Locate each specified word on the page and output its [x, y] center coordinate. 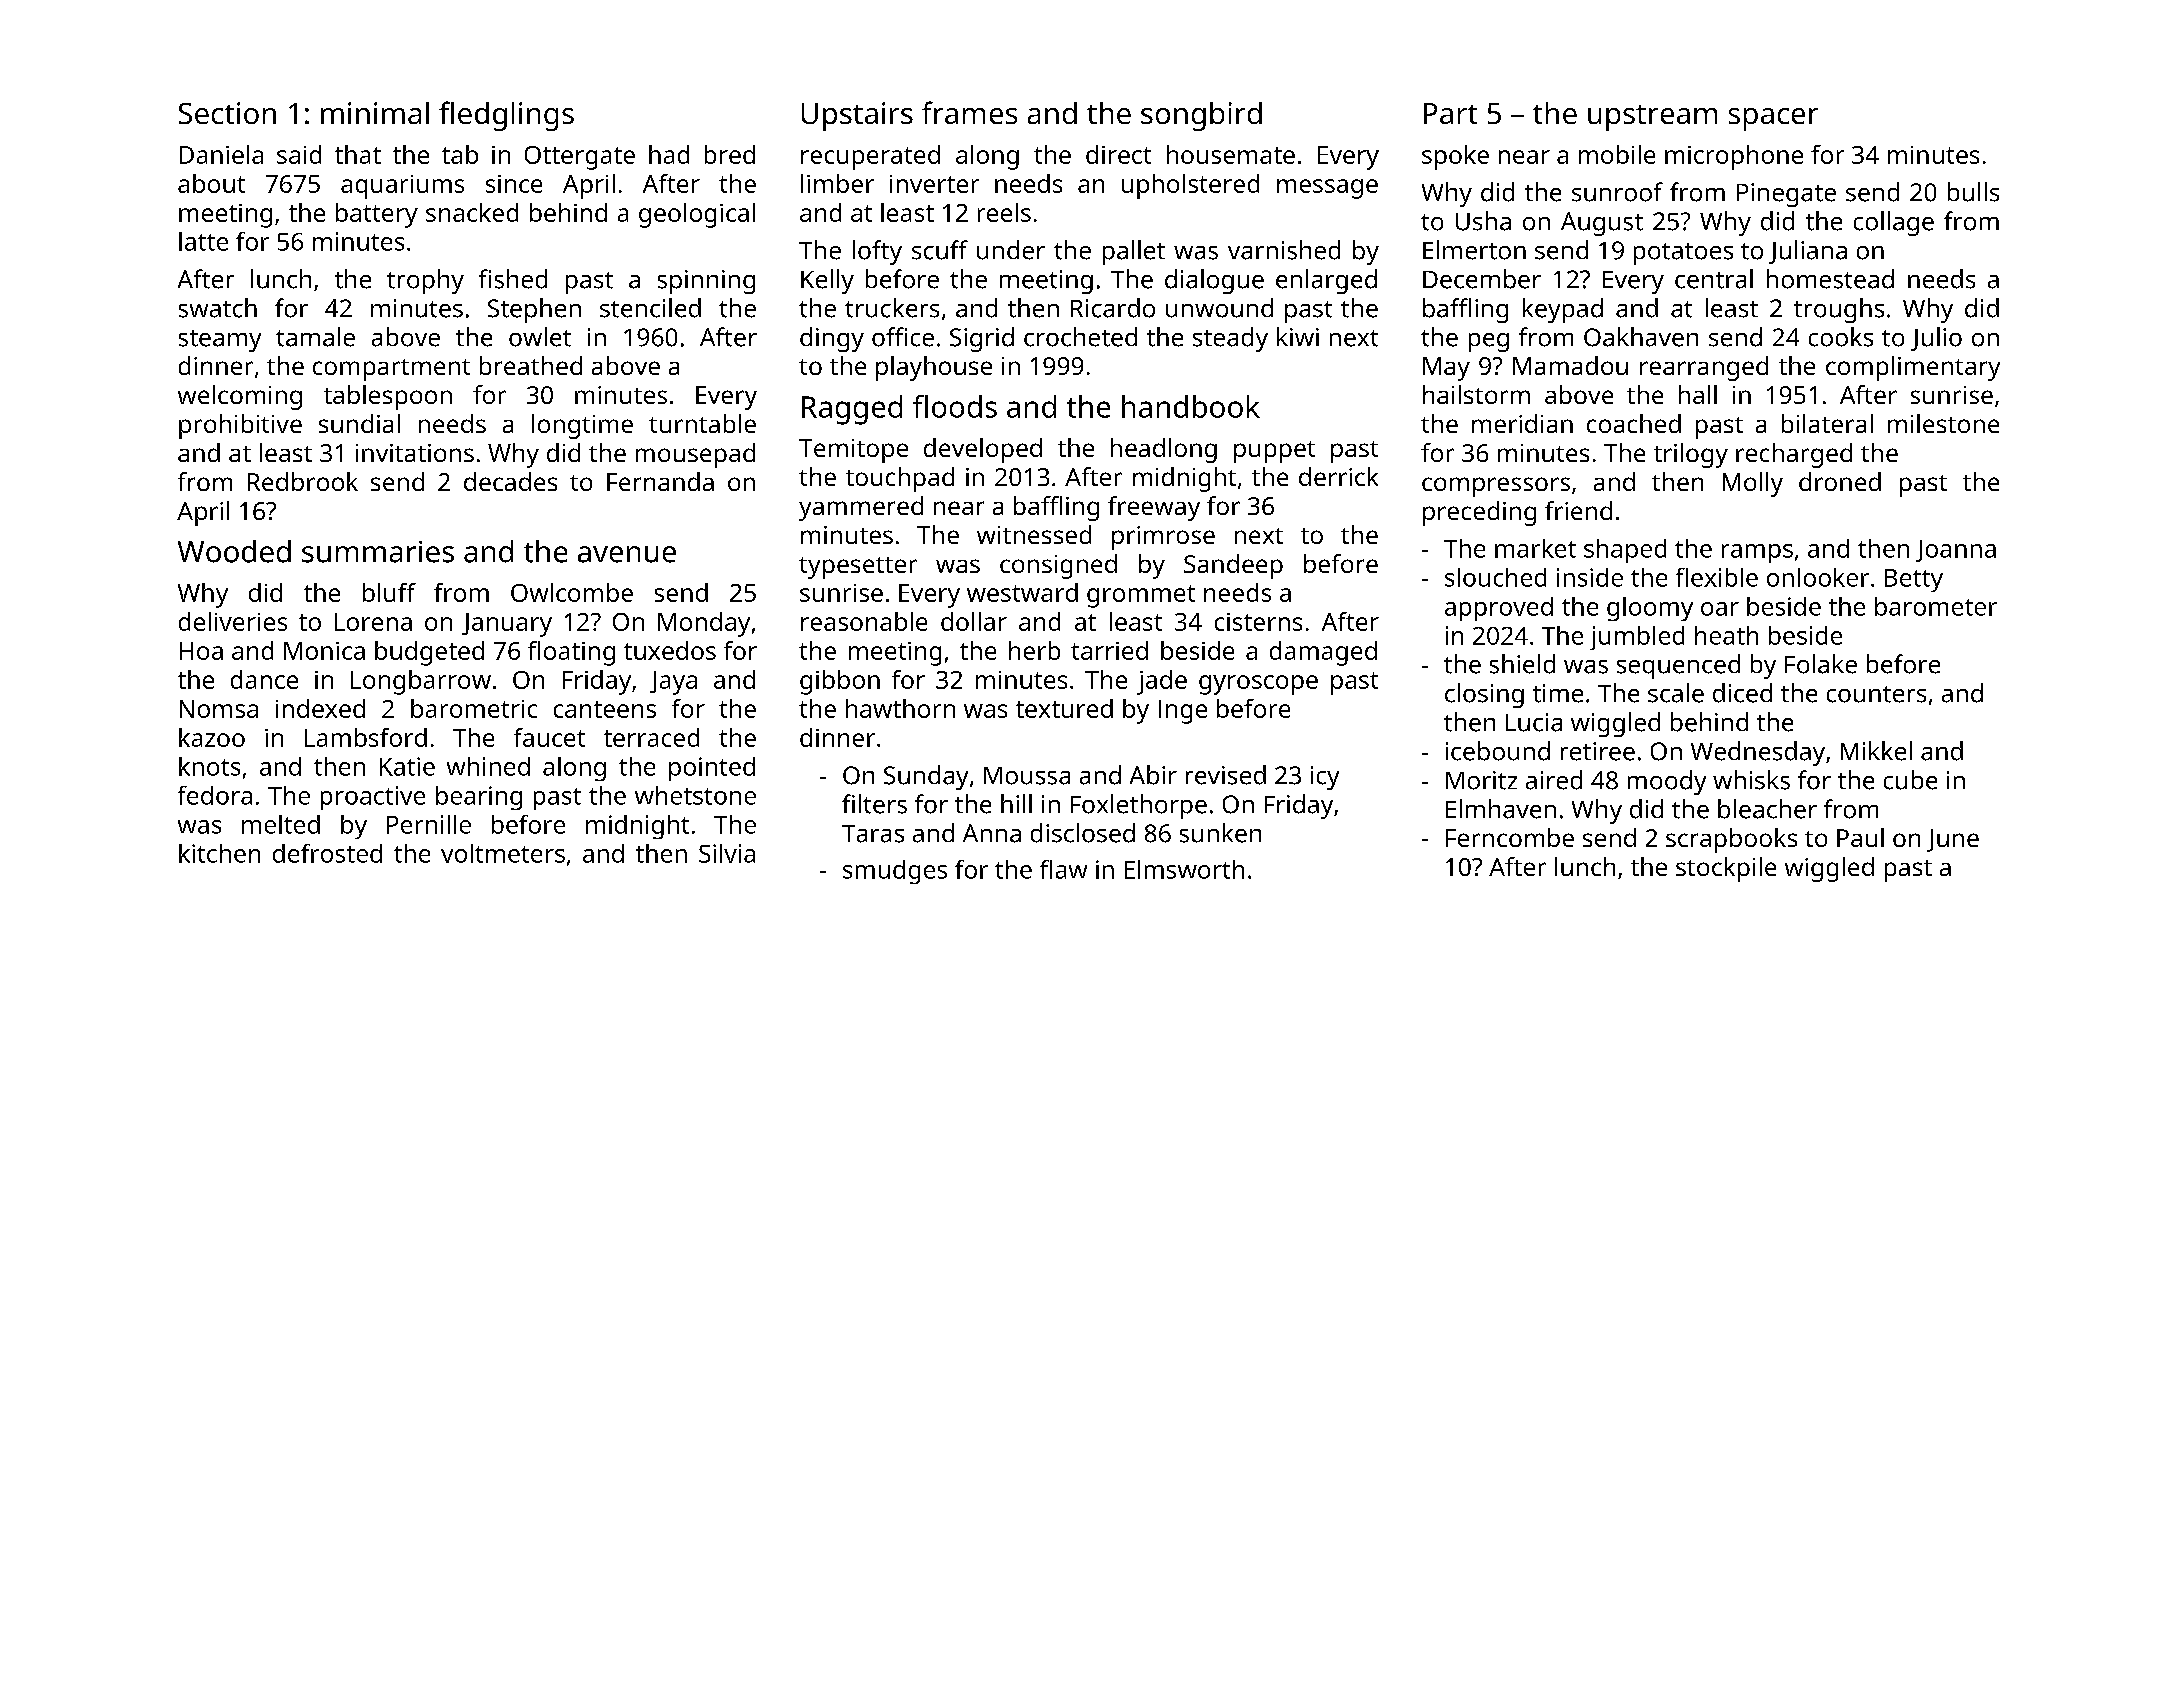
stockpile [1726, 869]
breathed [531, 365]
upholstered [1190, 186]
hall [1698, 394]
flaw [1063, 869]
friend [1578, 510]
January [507, 625]
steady [1230, 339]
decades [510, 481]
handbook [1191, 406]
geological [697, 215]
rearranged [1704, 368]
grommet [1141, 596]
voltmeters [503, 853]
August [1602, 224]
